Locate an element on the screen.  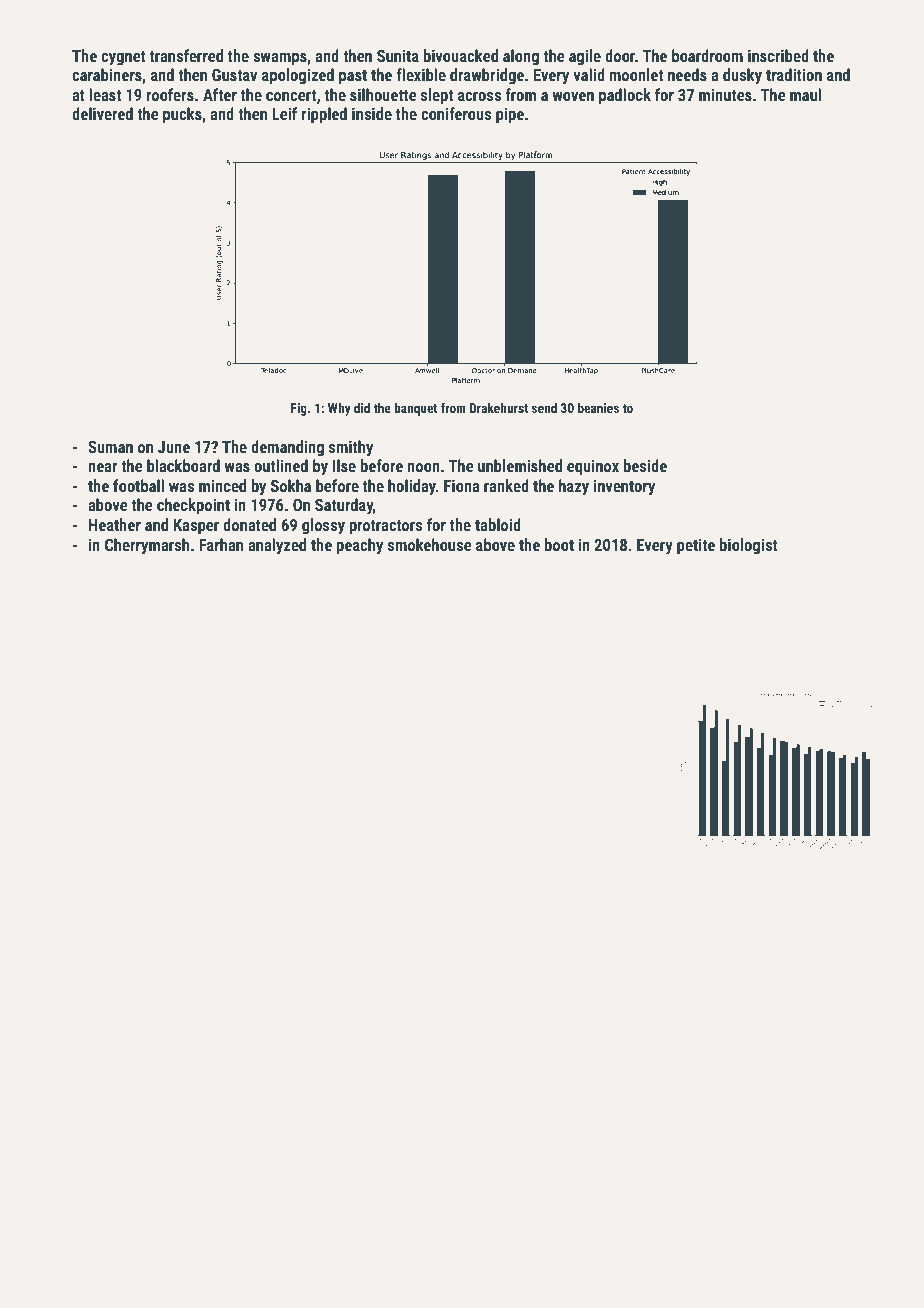
minutes is located at coordinates (725, 94).
